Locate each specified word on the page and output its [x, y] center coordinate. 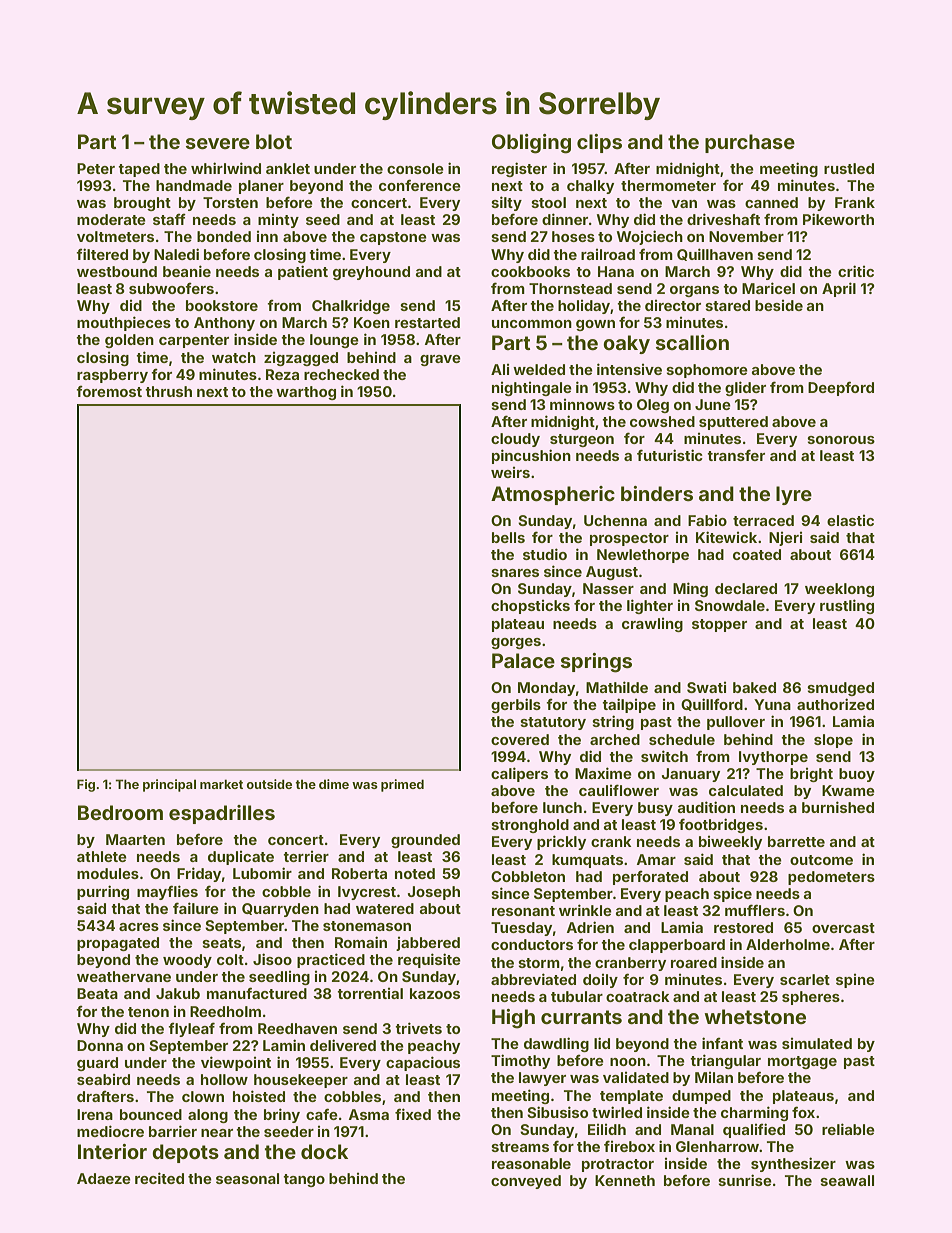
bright [811, 775]
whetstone [755, 1016]
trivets [418, 1028]
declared [746, 588]
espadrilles [222, 814]
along [208, 1116]
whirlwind [226, 168]
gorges [516, 643]
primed [402, 785]
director [673, 305]
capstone [393, 238]
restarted [427, 322]
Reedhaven [297, 1028]
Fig [86, 785]
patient [303, 272]
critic [856, 271]
